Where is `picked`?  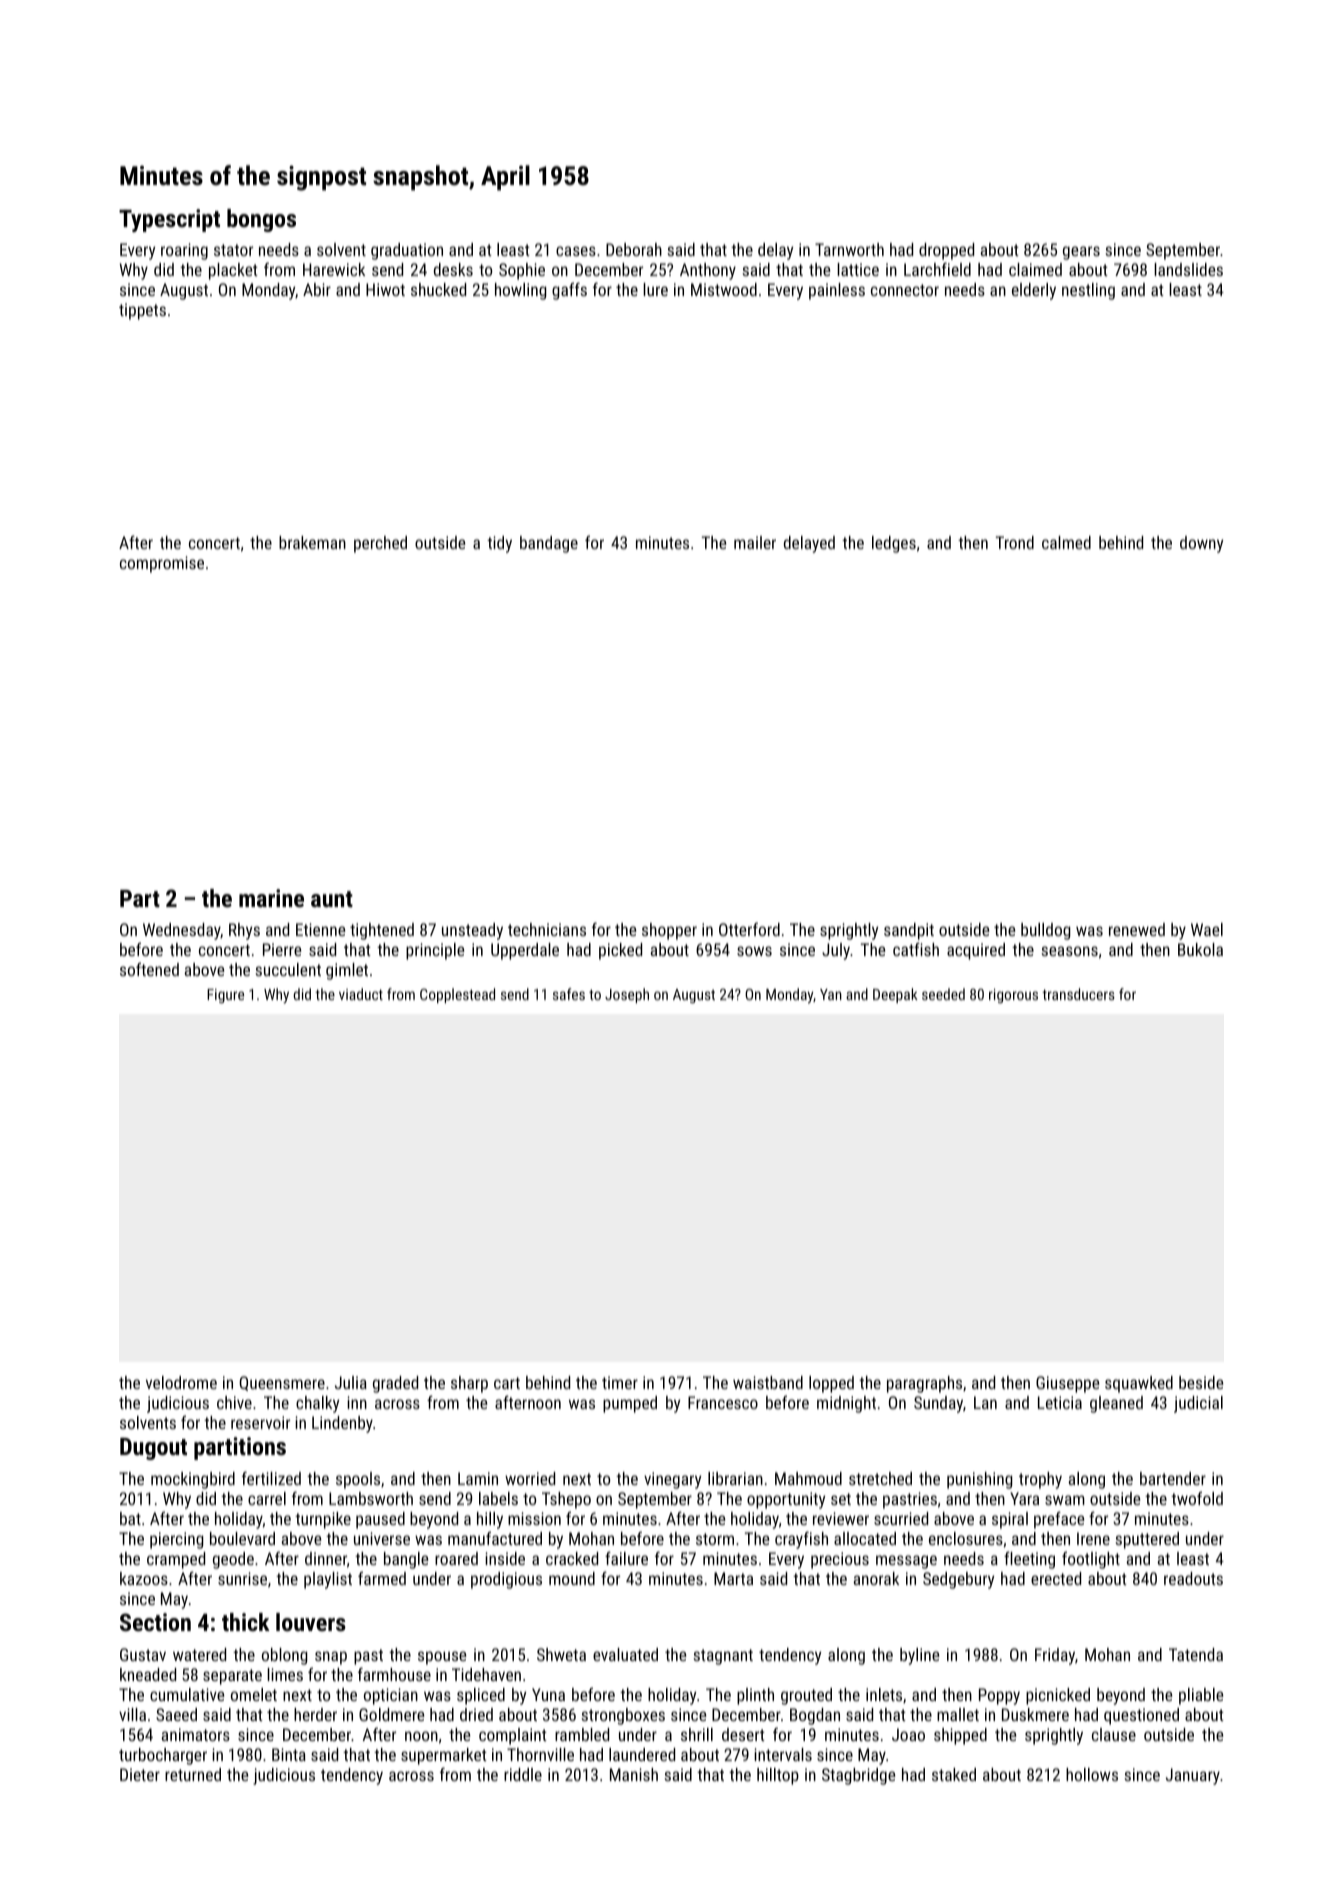
picked is located at coordinates (620, 951).
